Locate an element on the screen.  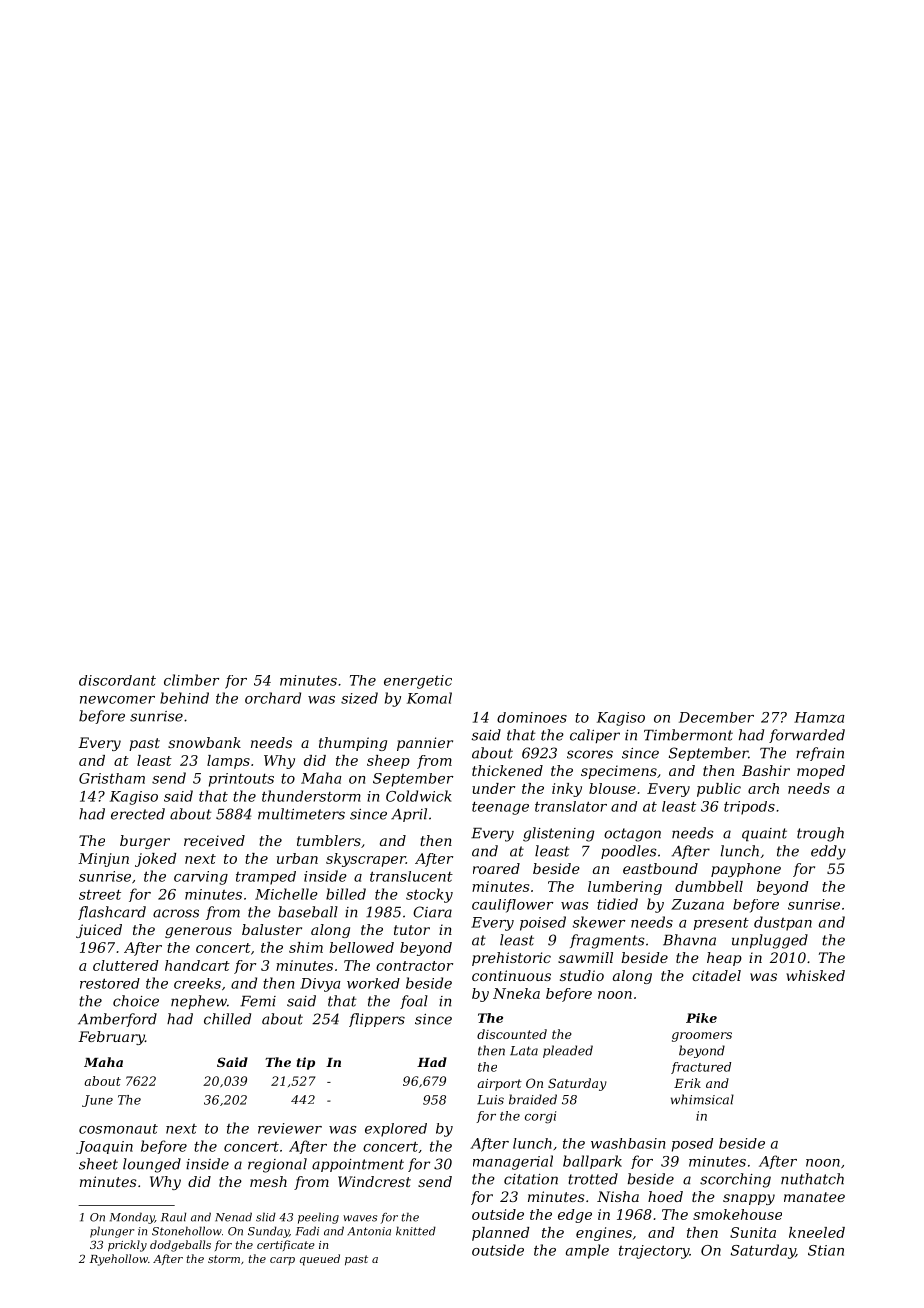
chilled is located at coordinates (227, 1019).
